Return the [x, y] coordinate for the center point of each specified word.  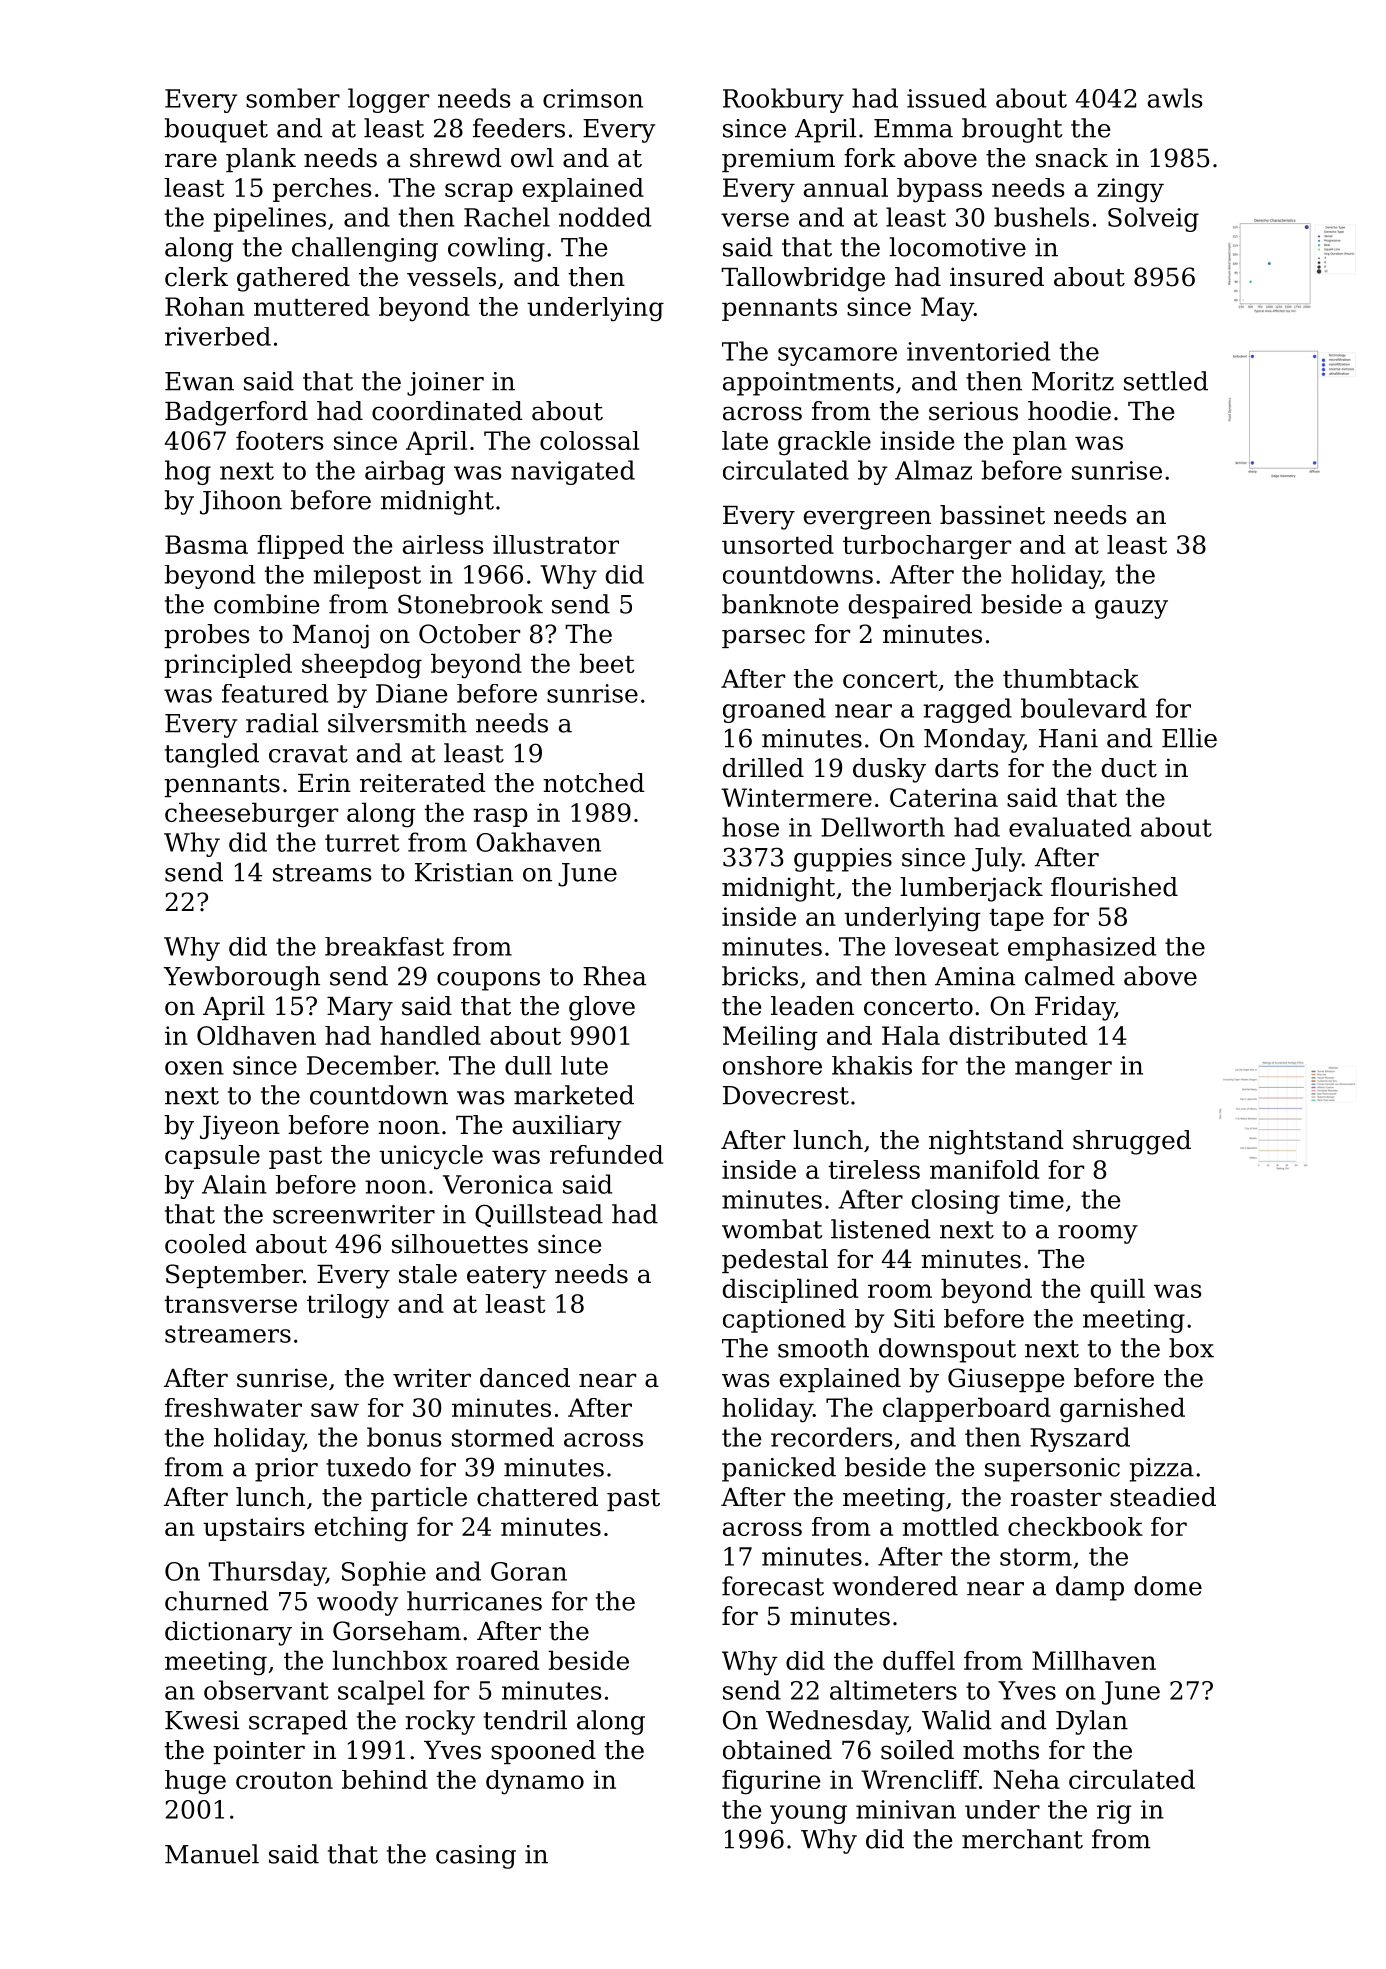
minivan [906, 1809]
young [808, 1814]
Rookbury [783, 100]
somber [293, 98]
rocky [440, 1722]
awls [1175, 98]
